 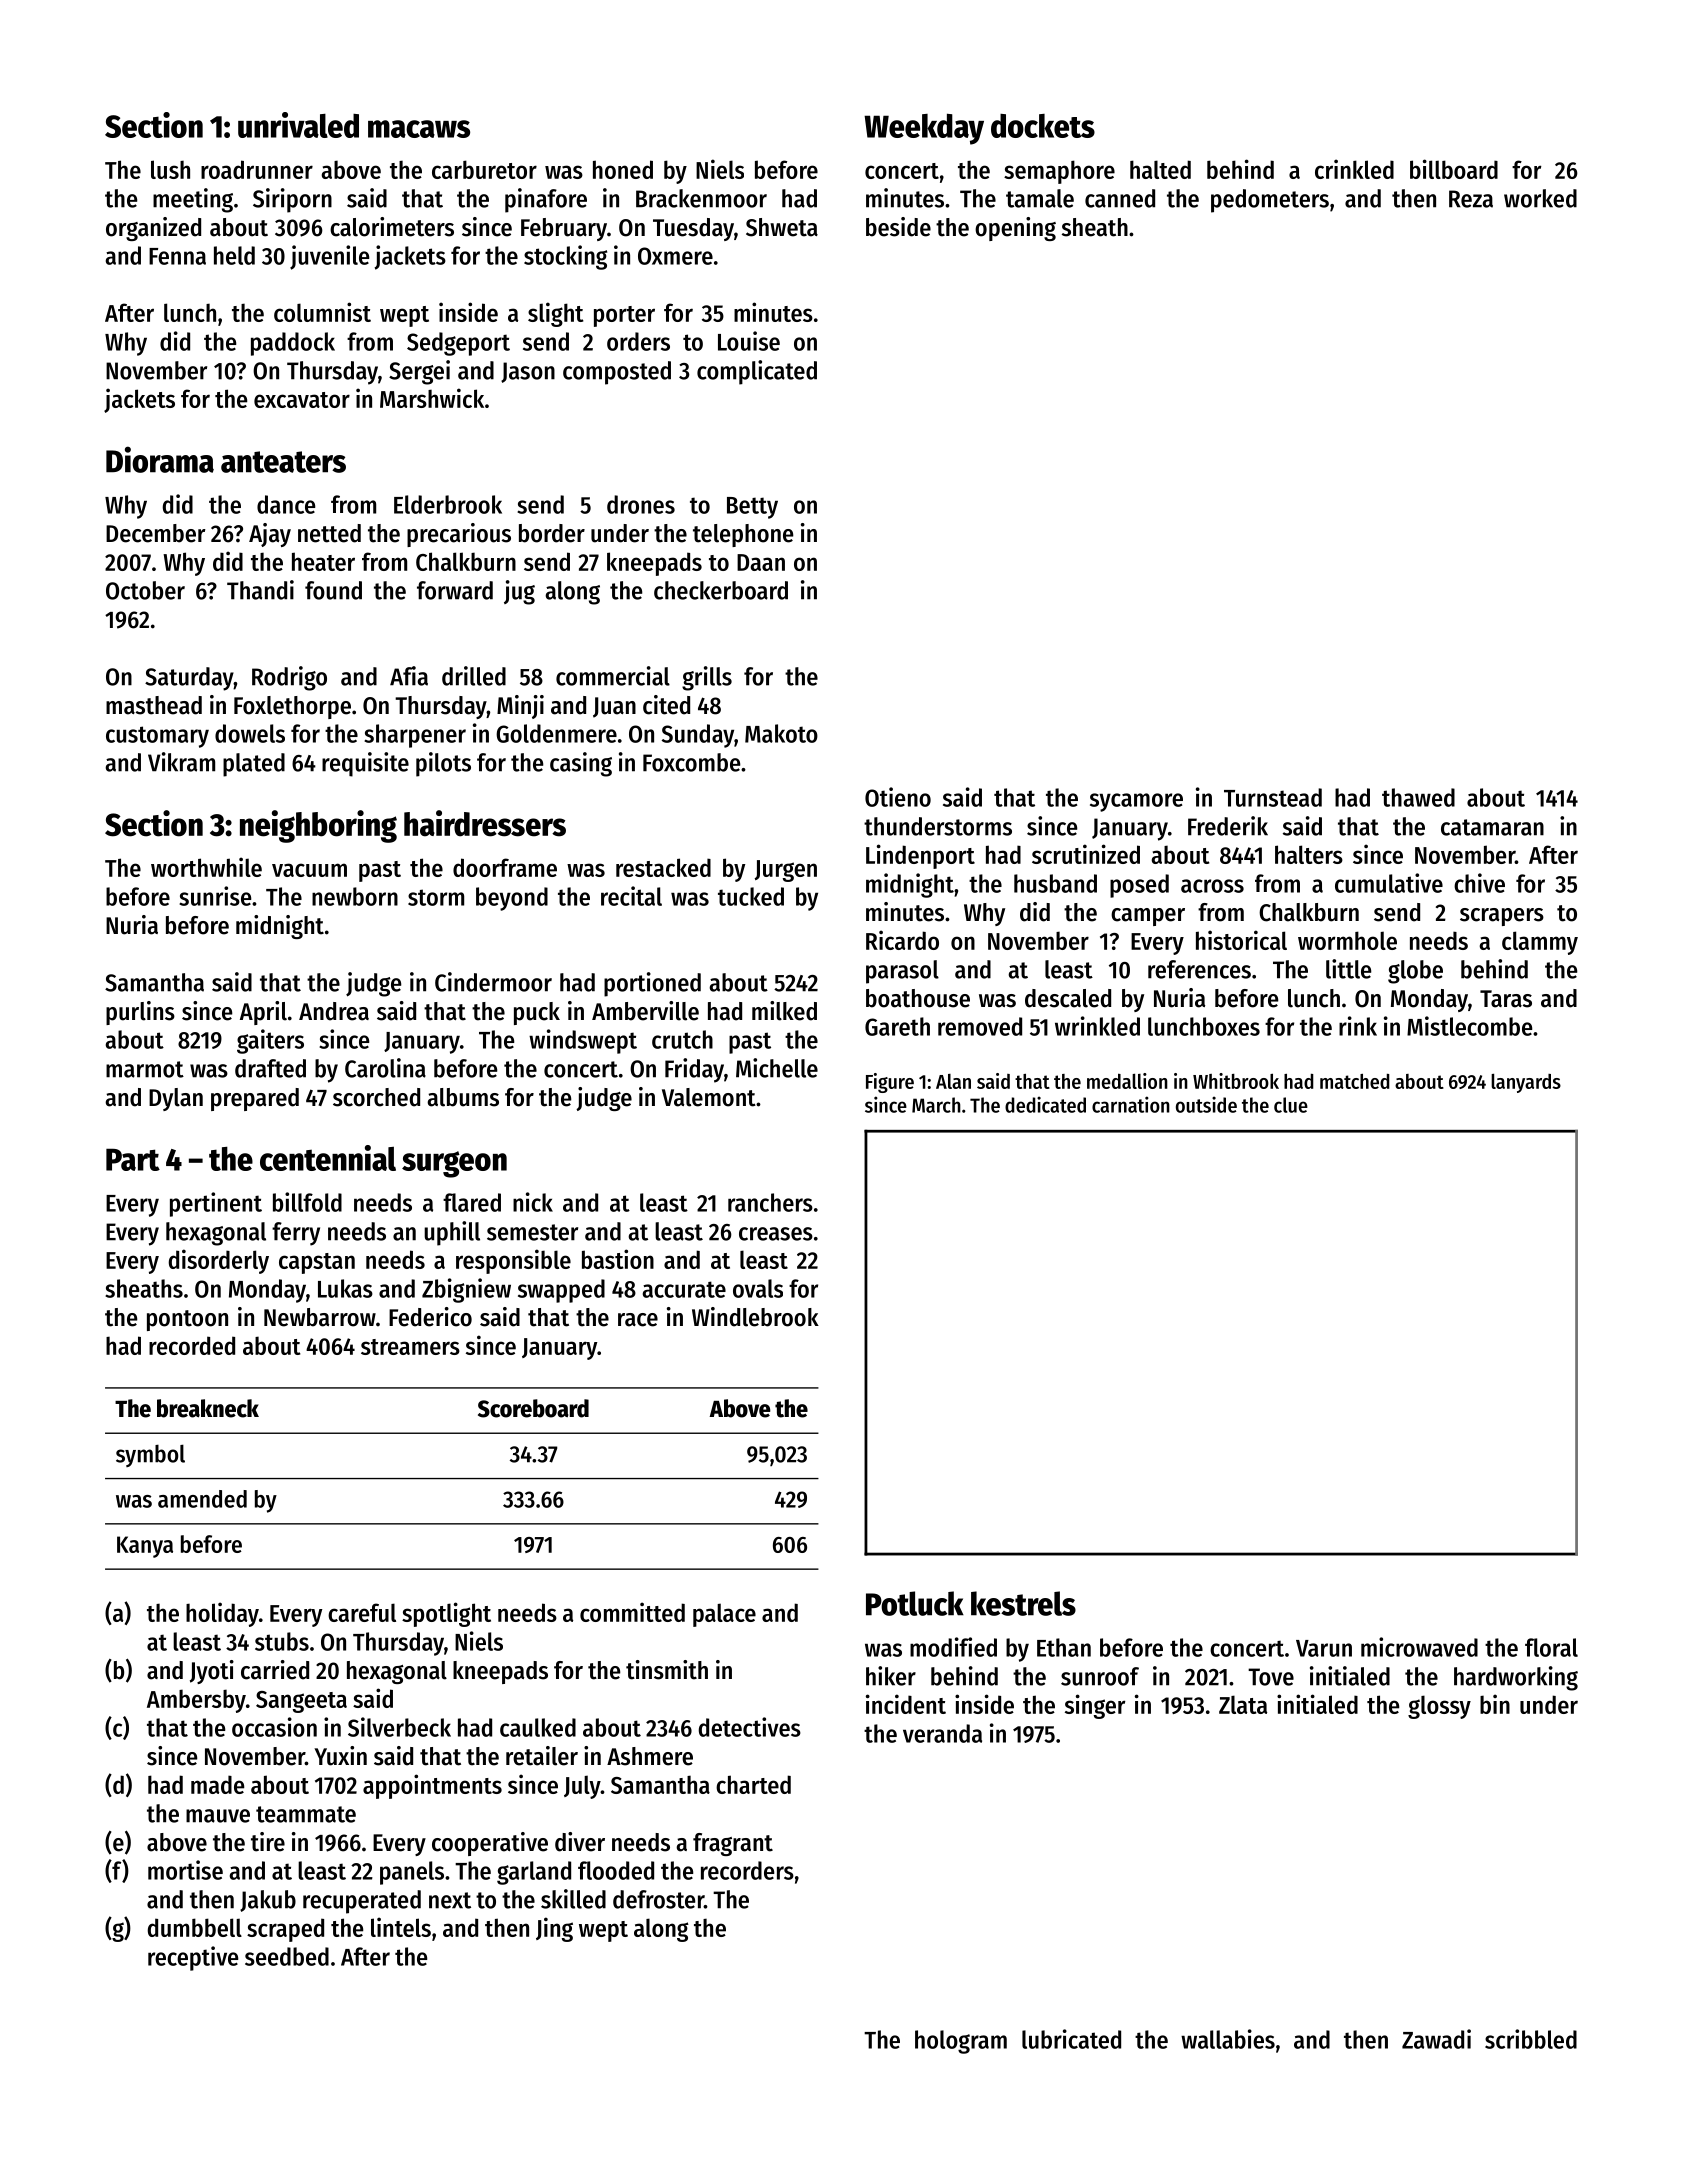 What do you see at coordinates (185, 1870) in the image?
I see `mortise` at bounding box center [185, 1870].
